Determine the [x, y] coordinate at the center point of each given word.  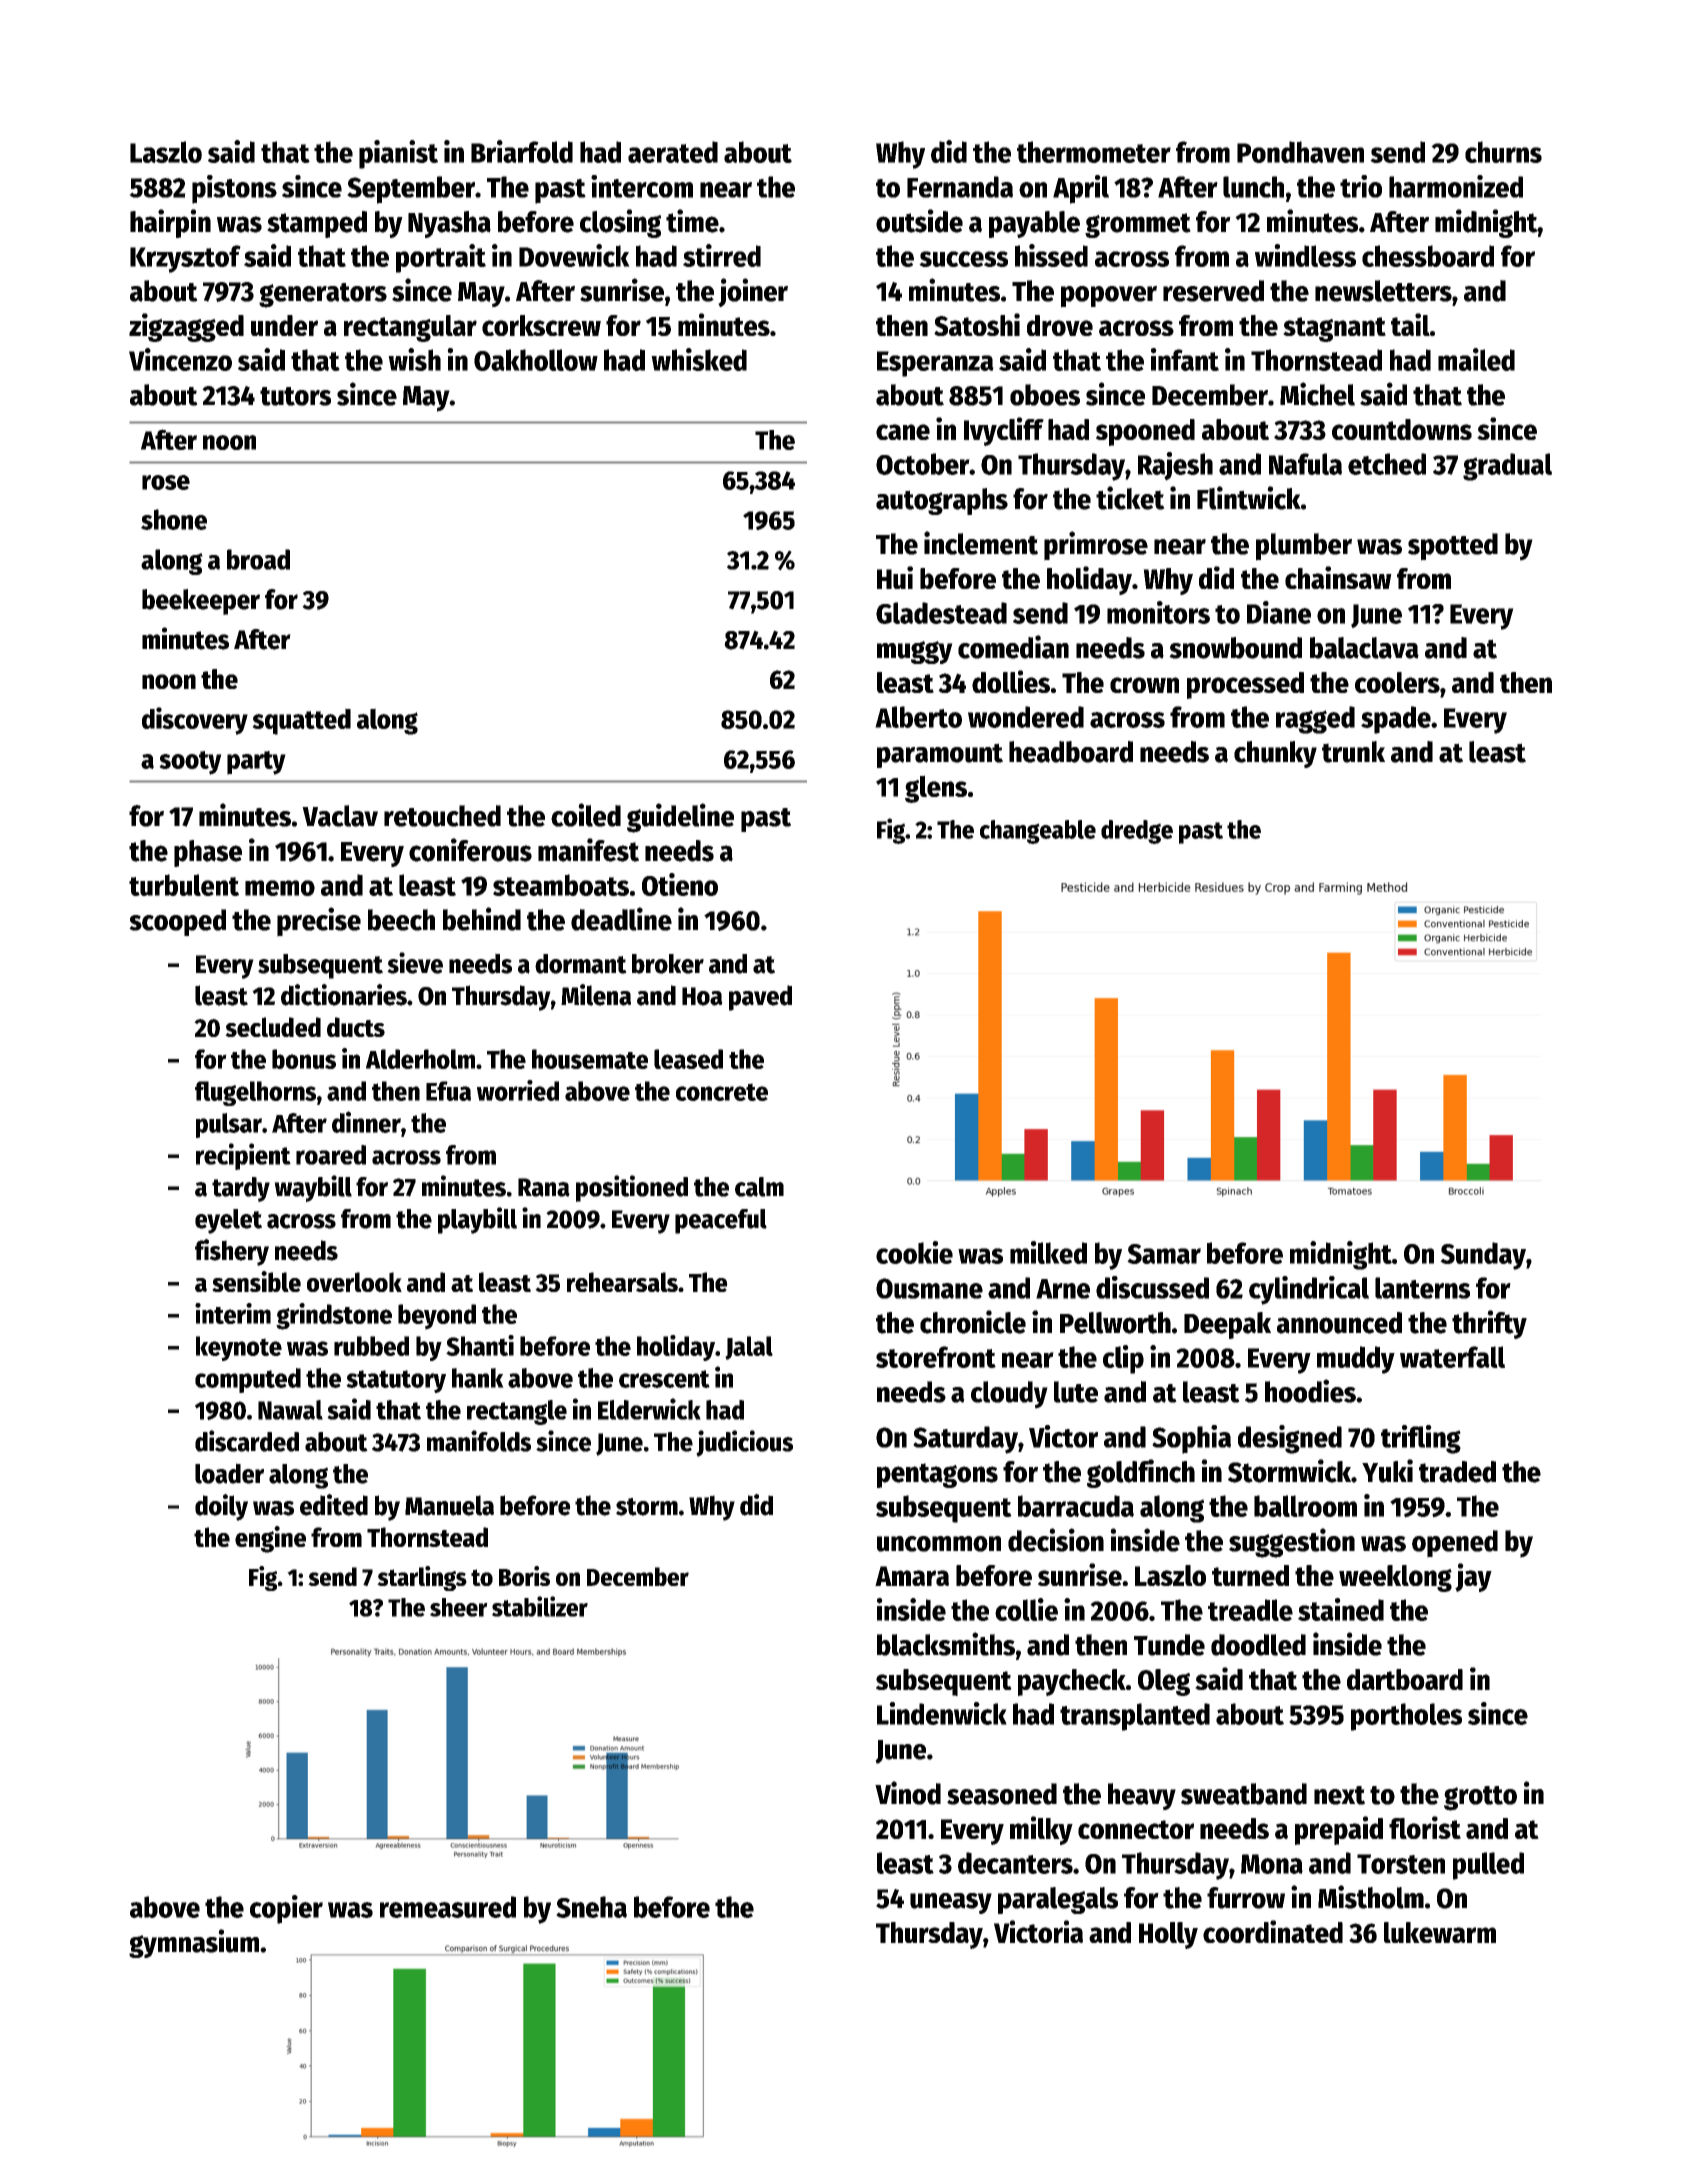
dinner [366, 1122]
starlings [422, 1578]
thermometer [1094, 152]
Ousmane [929, 1288]
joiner [753, 292]
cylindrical [1309, 1290]
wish [414, 359]
